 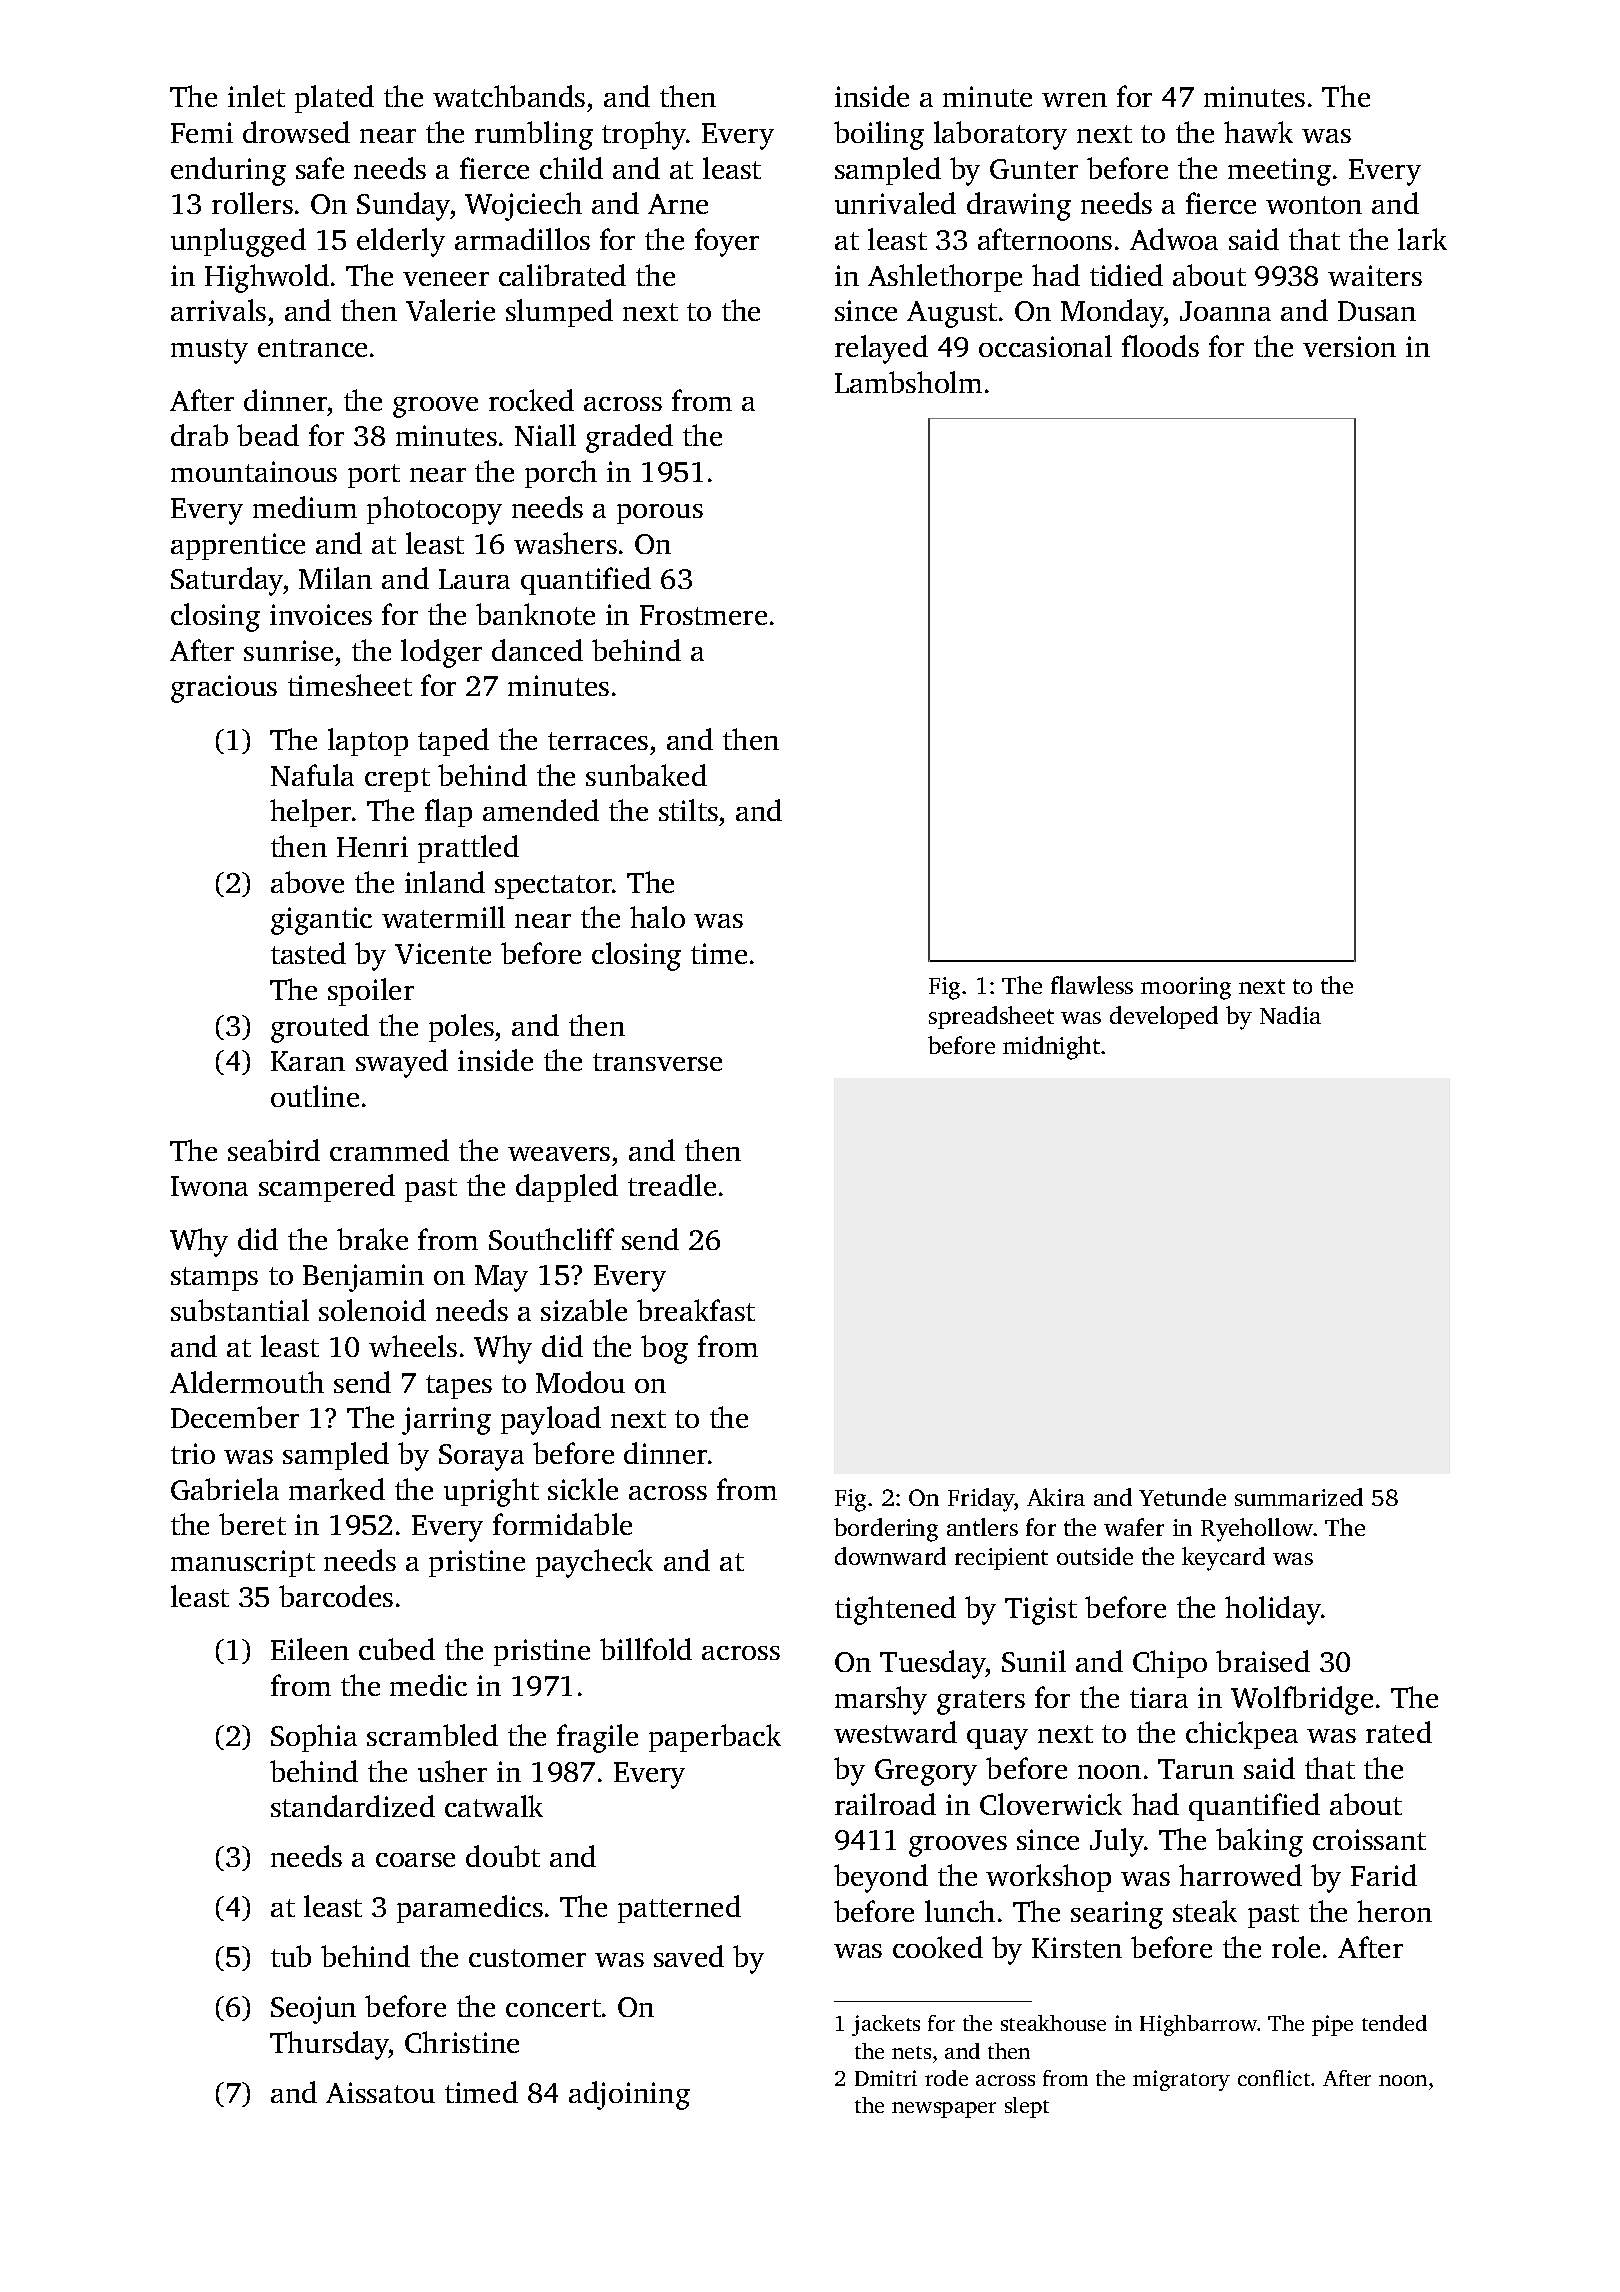 What do you see at coordinates (228, 171) in the screenshot?
I see `enduring` at bounding box center [228, 171].
